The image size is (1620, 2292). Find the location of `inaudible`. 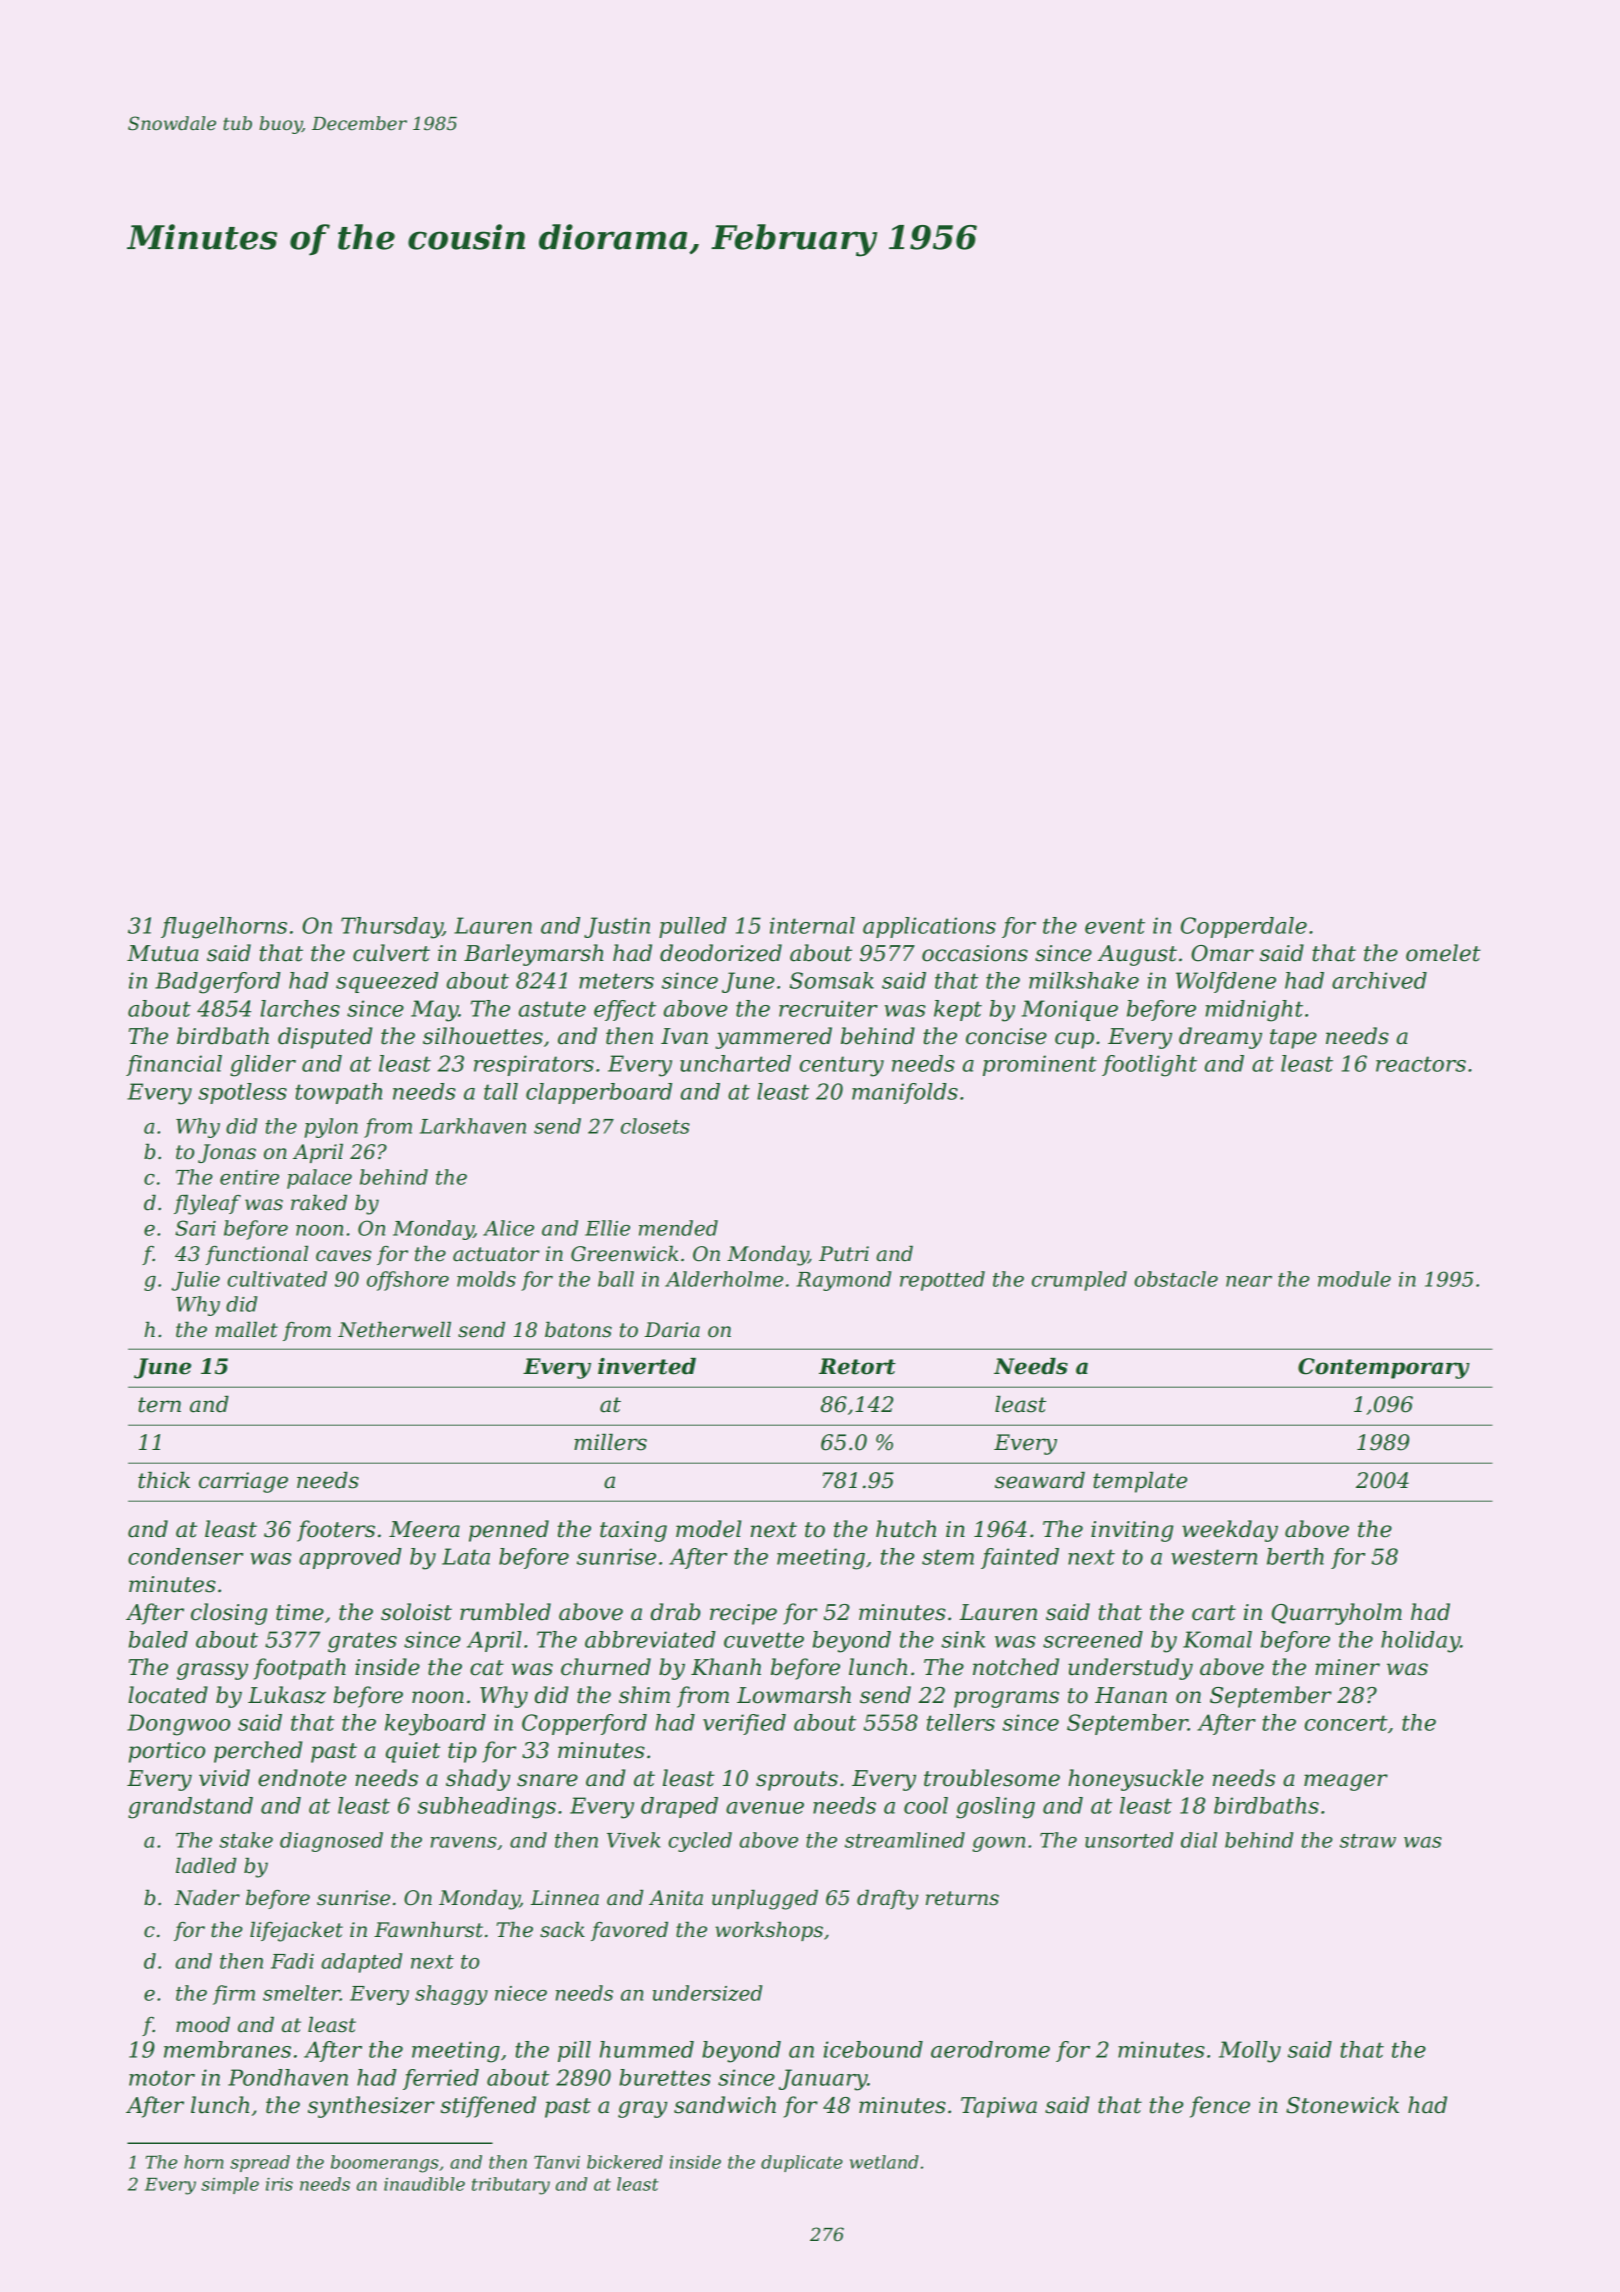

inaudible is located at coordinates (424, 2184).
